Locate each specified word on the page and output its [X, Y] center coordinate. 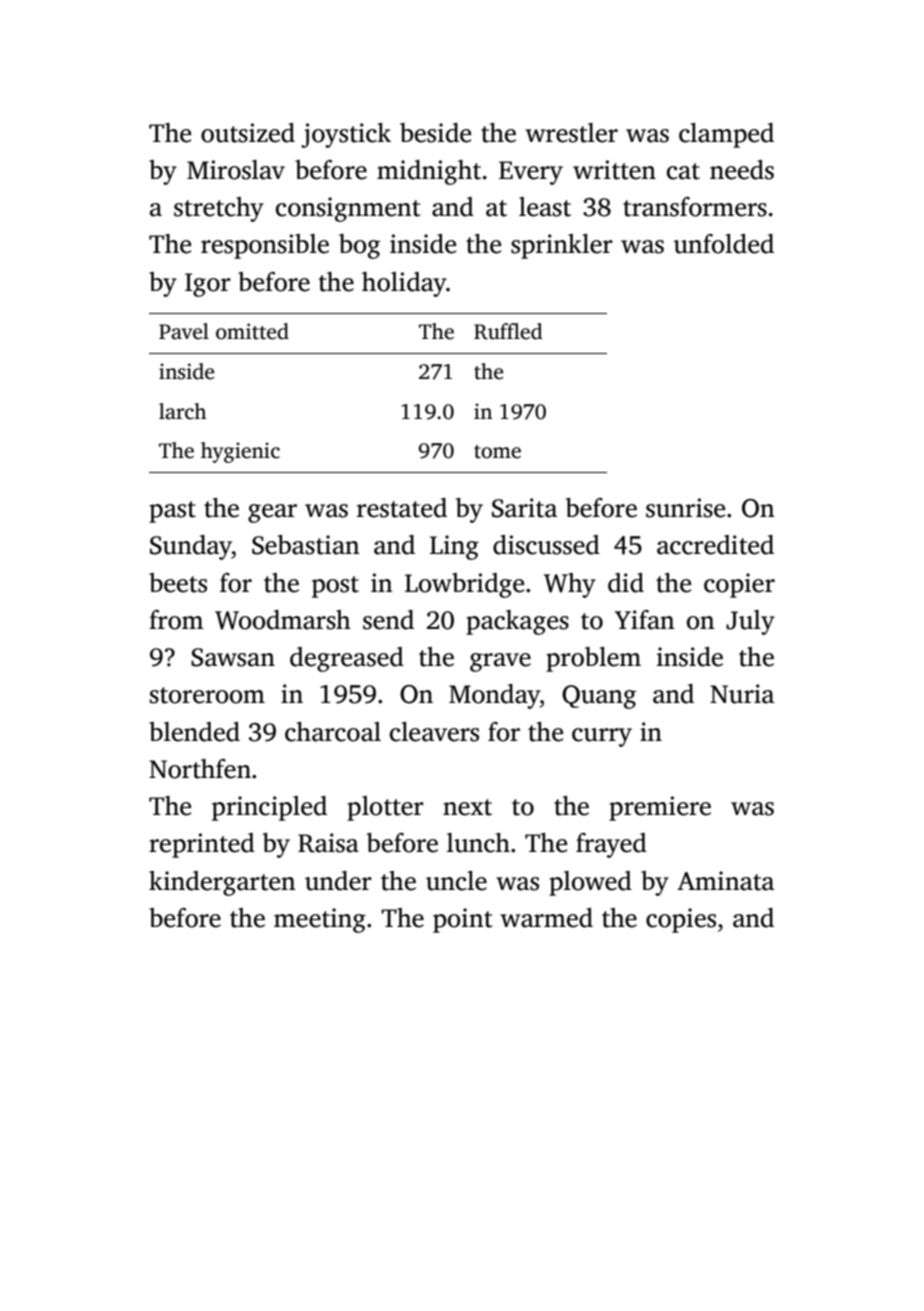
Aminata [725, 881]
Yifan [645, 620]
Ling [454, 547]
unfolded [724, 244]
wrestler [571, 133]
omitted [252, 331]
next [467, 807]
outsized [248, 133]
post [335, 587]
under [338, 881]
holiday [404, 284]
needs [742, 170]
